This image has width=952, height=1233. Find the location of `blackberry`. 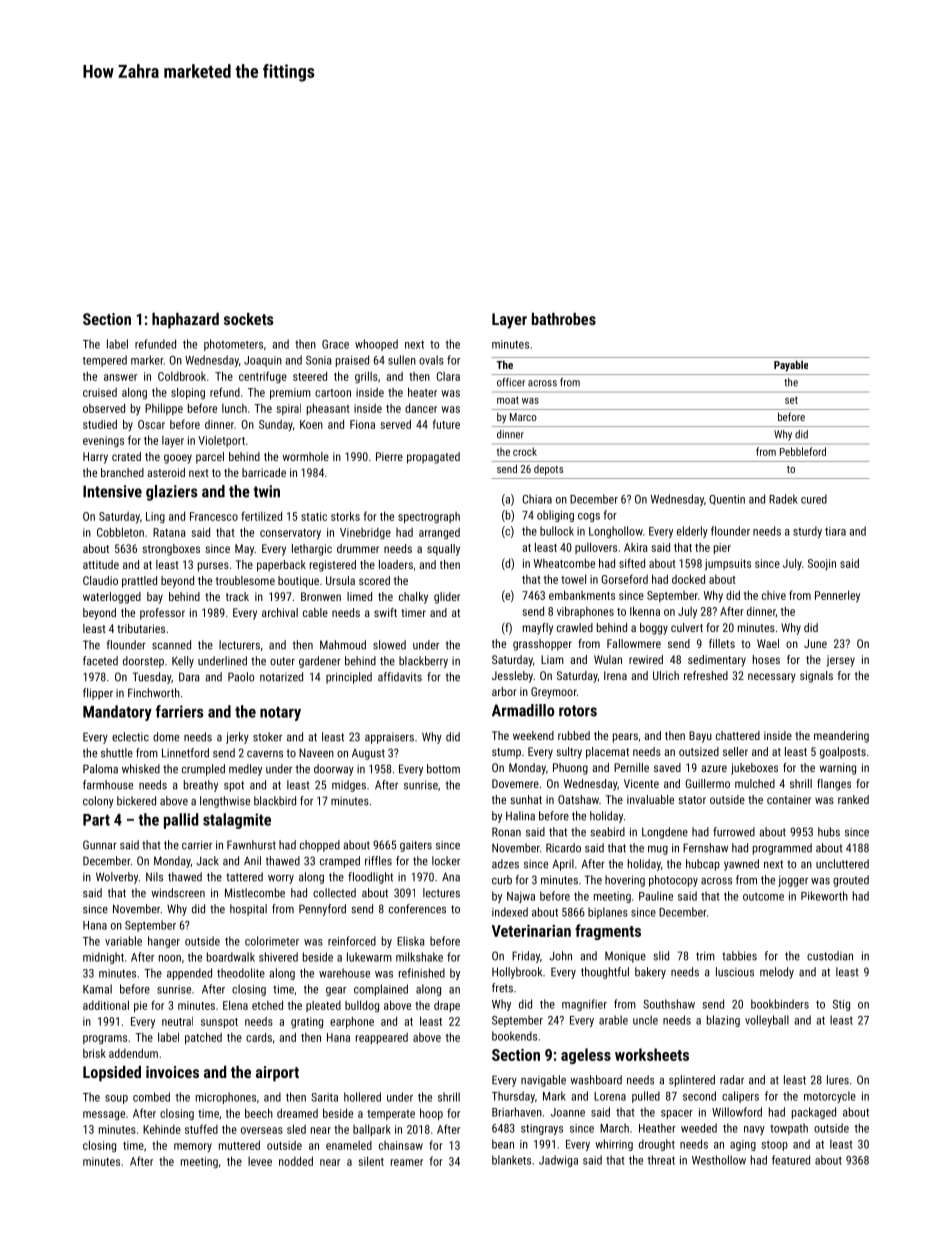

blackberry is located at coordinates (423, 662).
